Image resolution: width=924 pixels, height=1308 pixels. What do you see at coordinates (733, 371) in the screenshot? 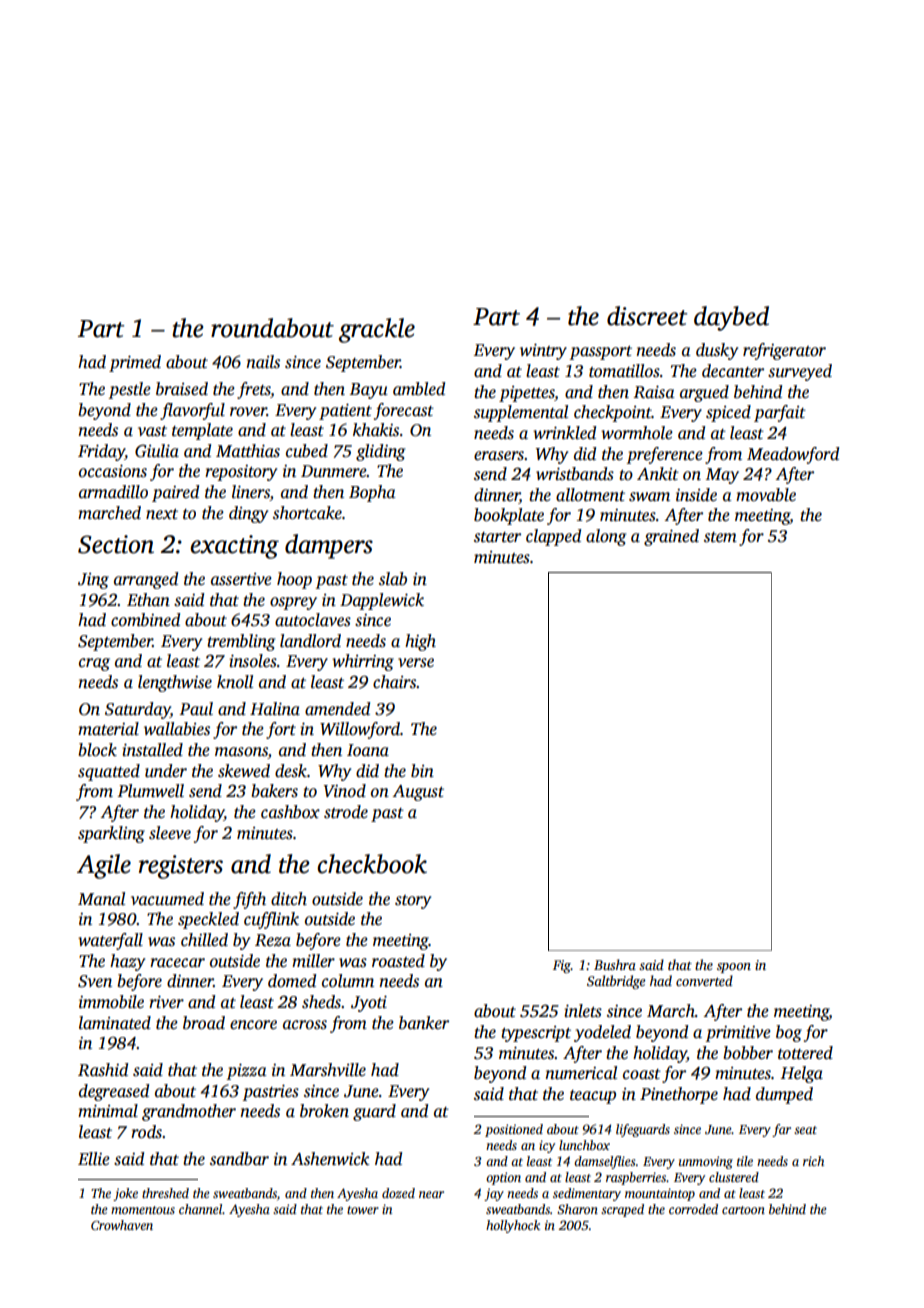
I see `decanter` at bounding box center [733, 371].
